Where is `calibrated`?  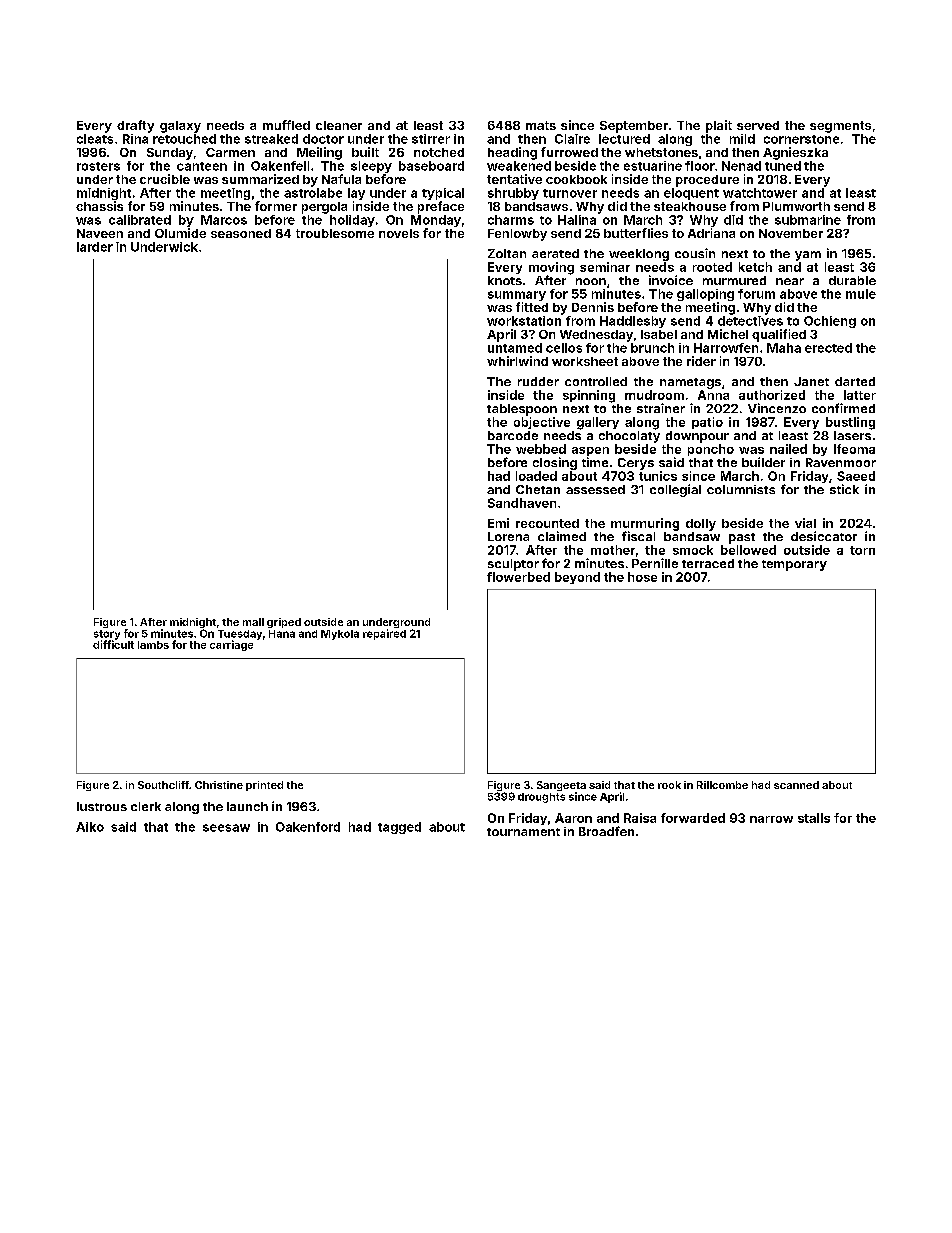 calibrated is located at coordinates (140, 220).
